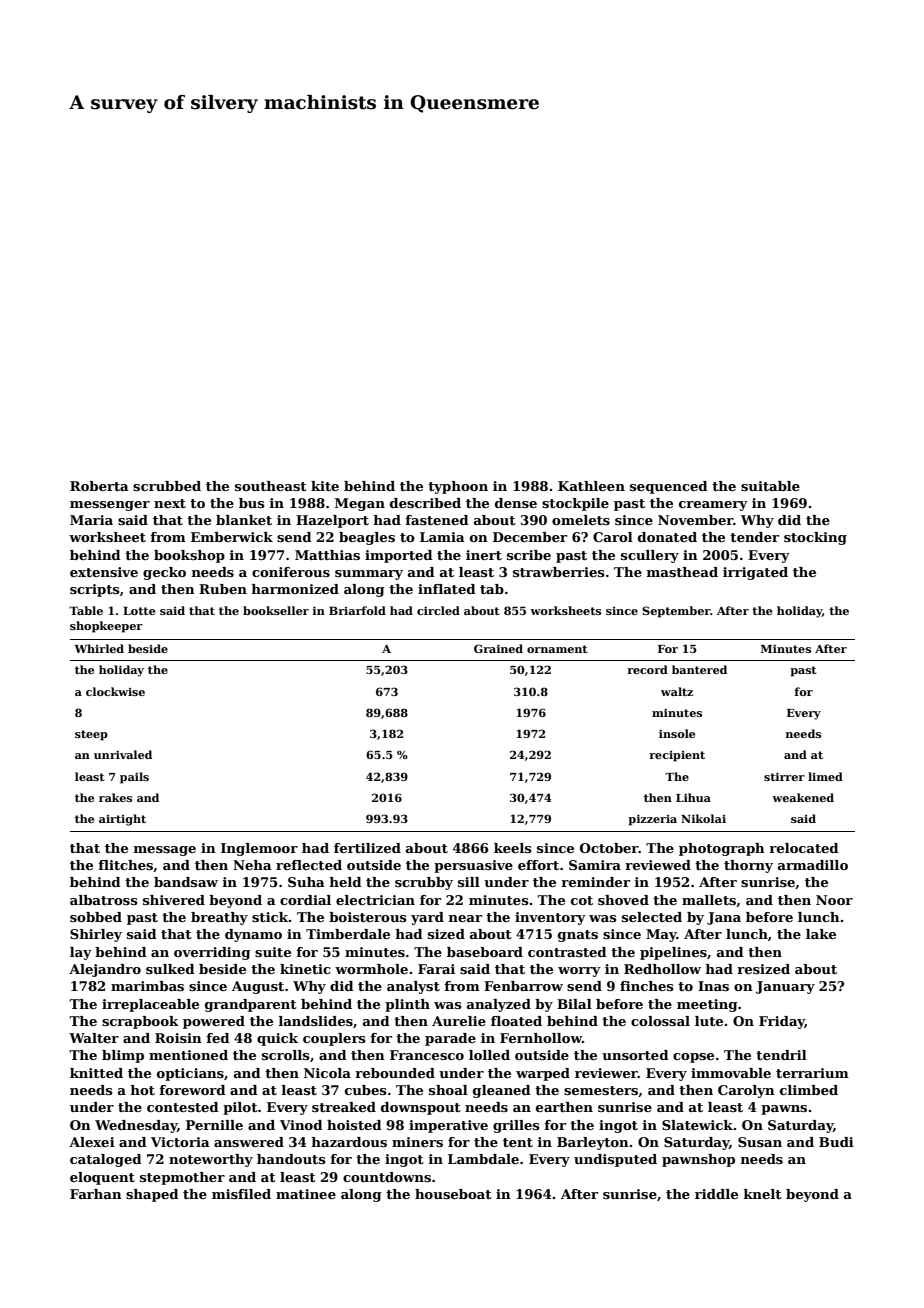 This image has width=924, height=1308. I want to click on misfiled, so click(241, 1194).
